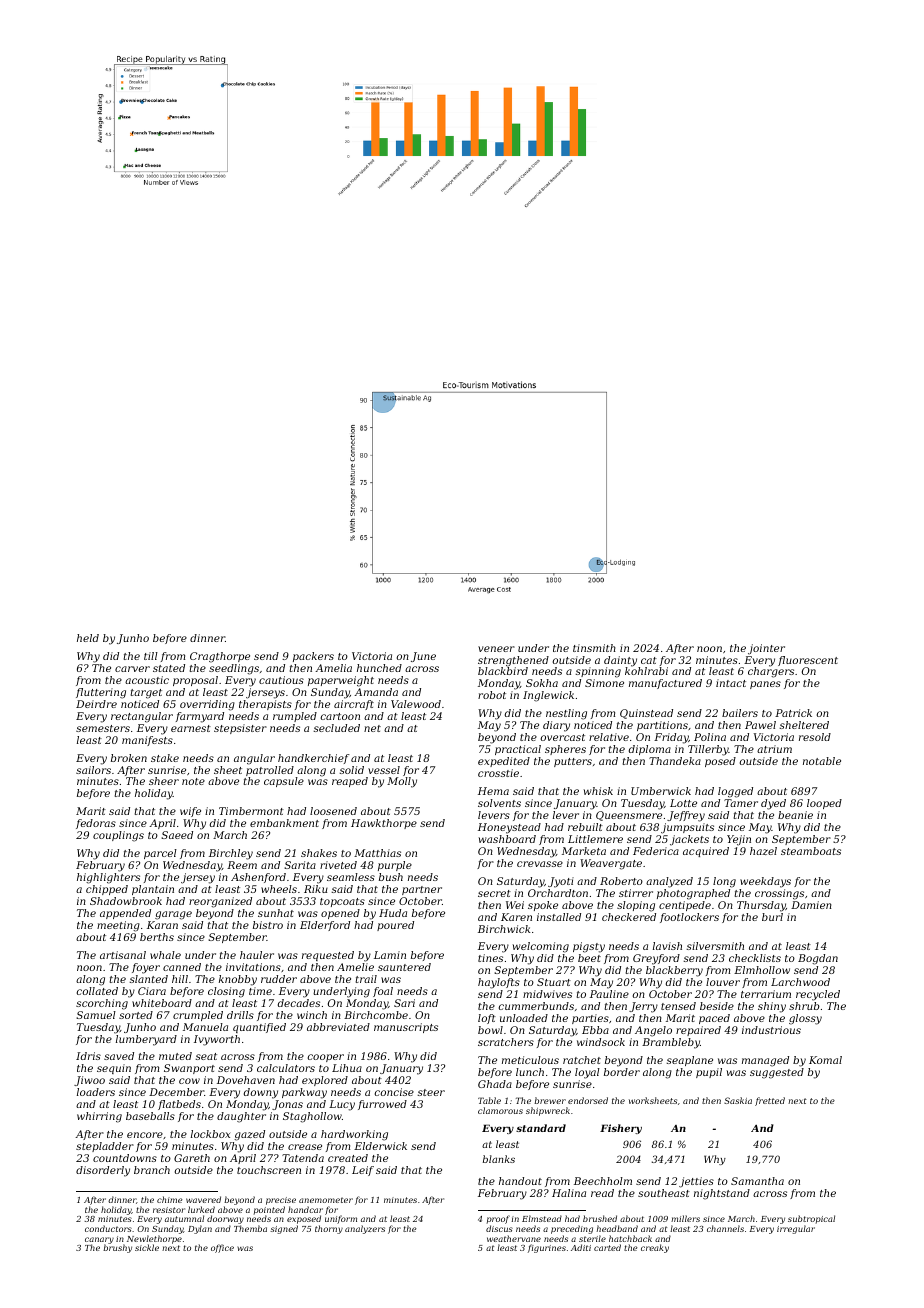 Image resolution: width=924 pixels, height=1308 pixels. Describe the element at coordinates (723, 982) in the screenshot. I see `louver` at that location.
